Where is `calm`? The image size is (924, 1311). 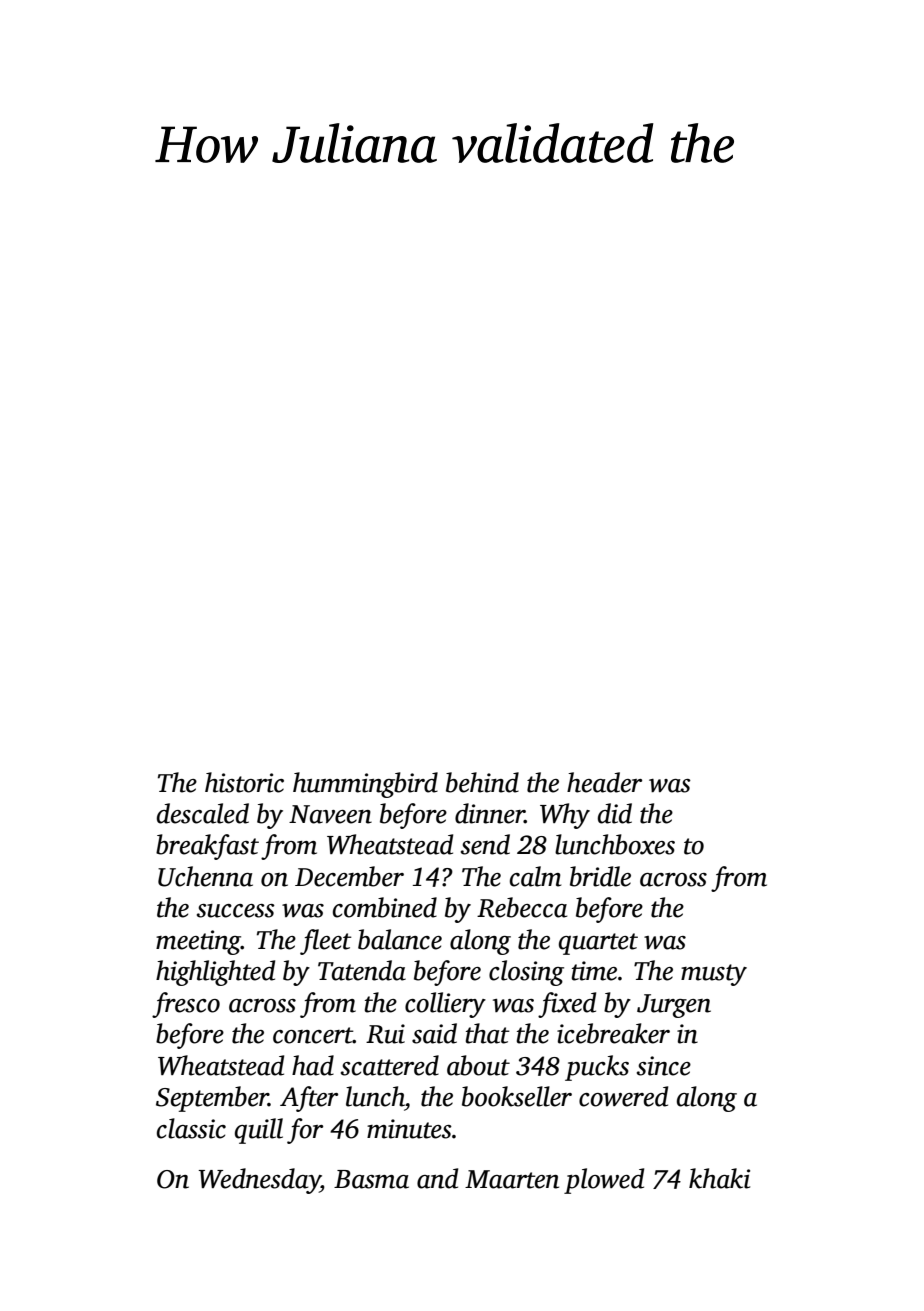 calm is located at coordinates (535, 876).
